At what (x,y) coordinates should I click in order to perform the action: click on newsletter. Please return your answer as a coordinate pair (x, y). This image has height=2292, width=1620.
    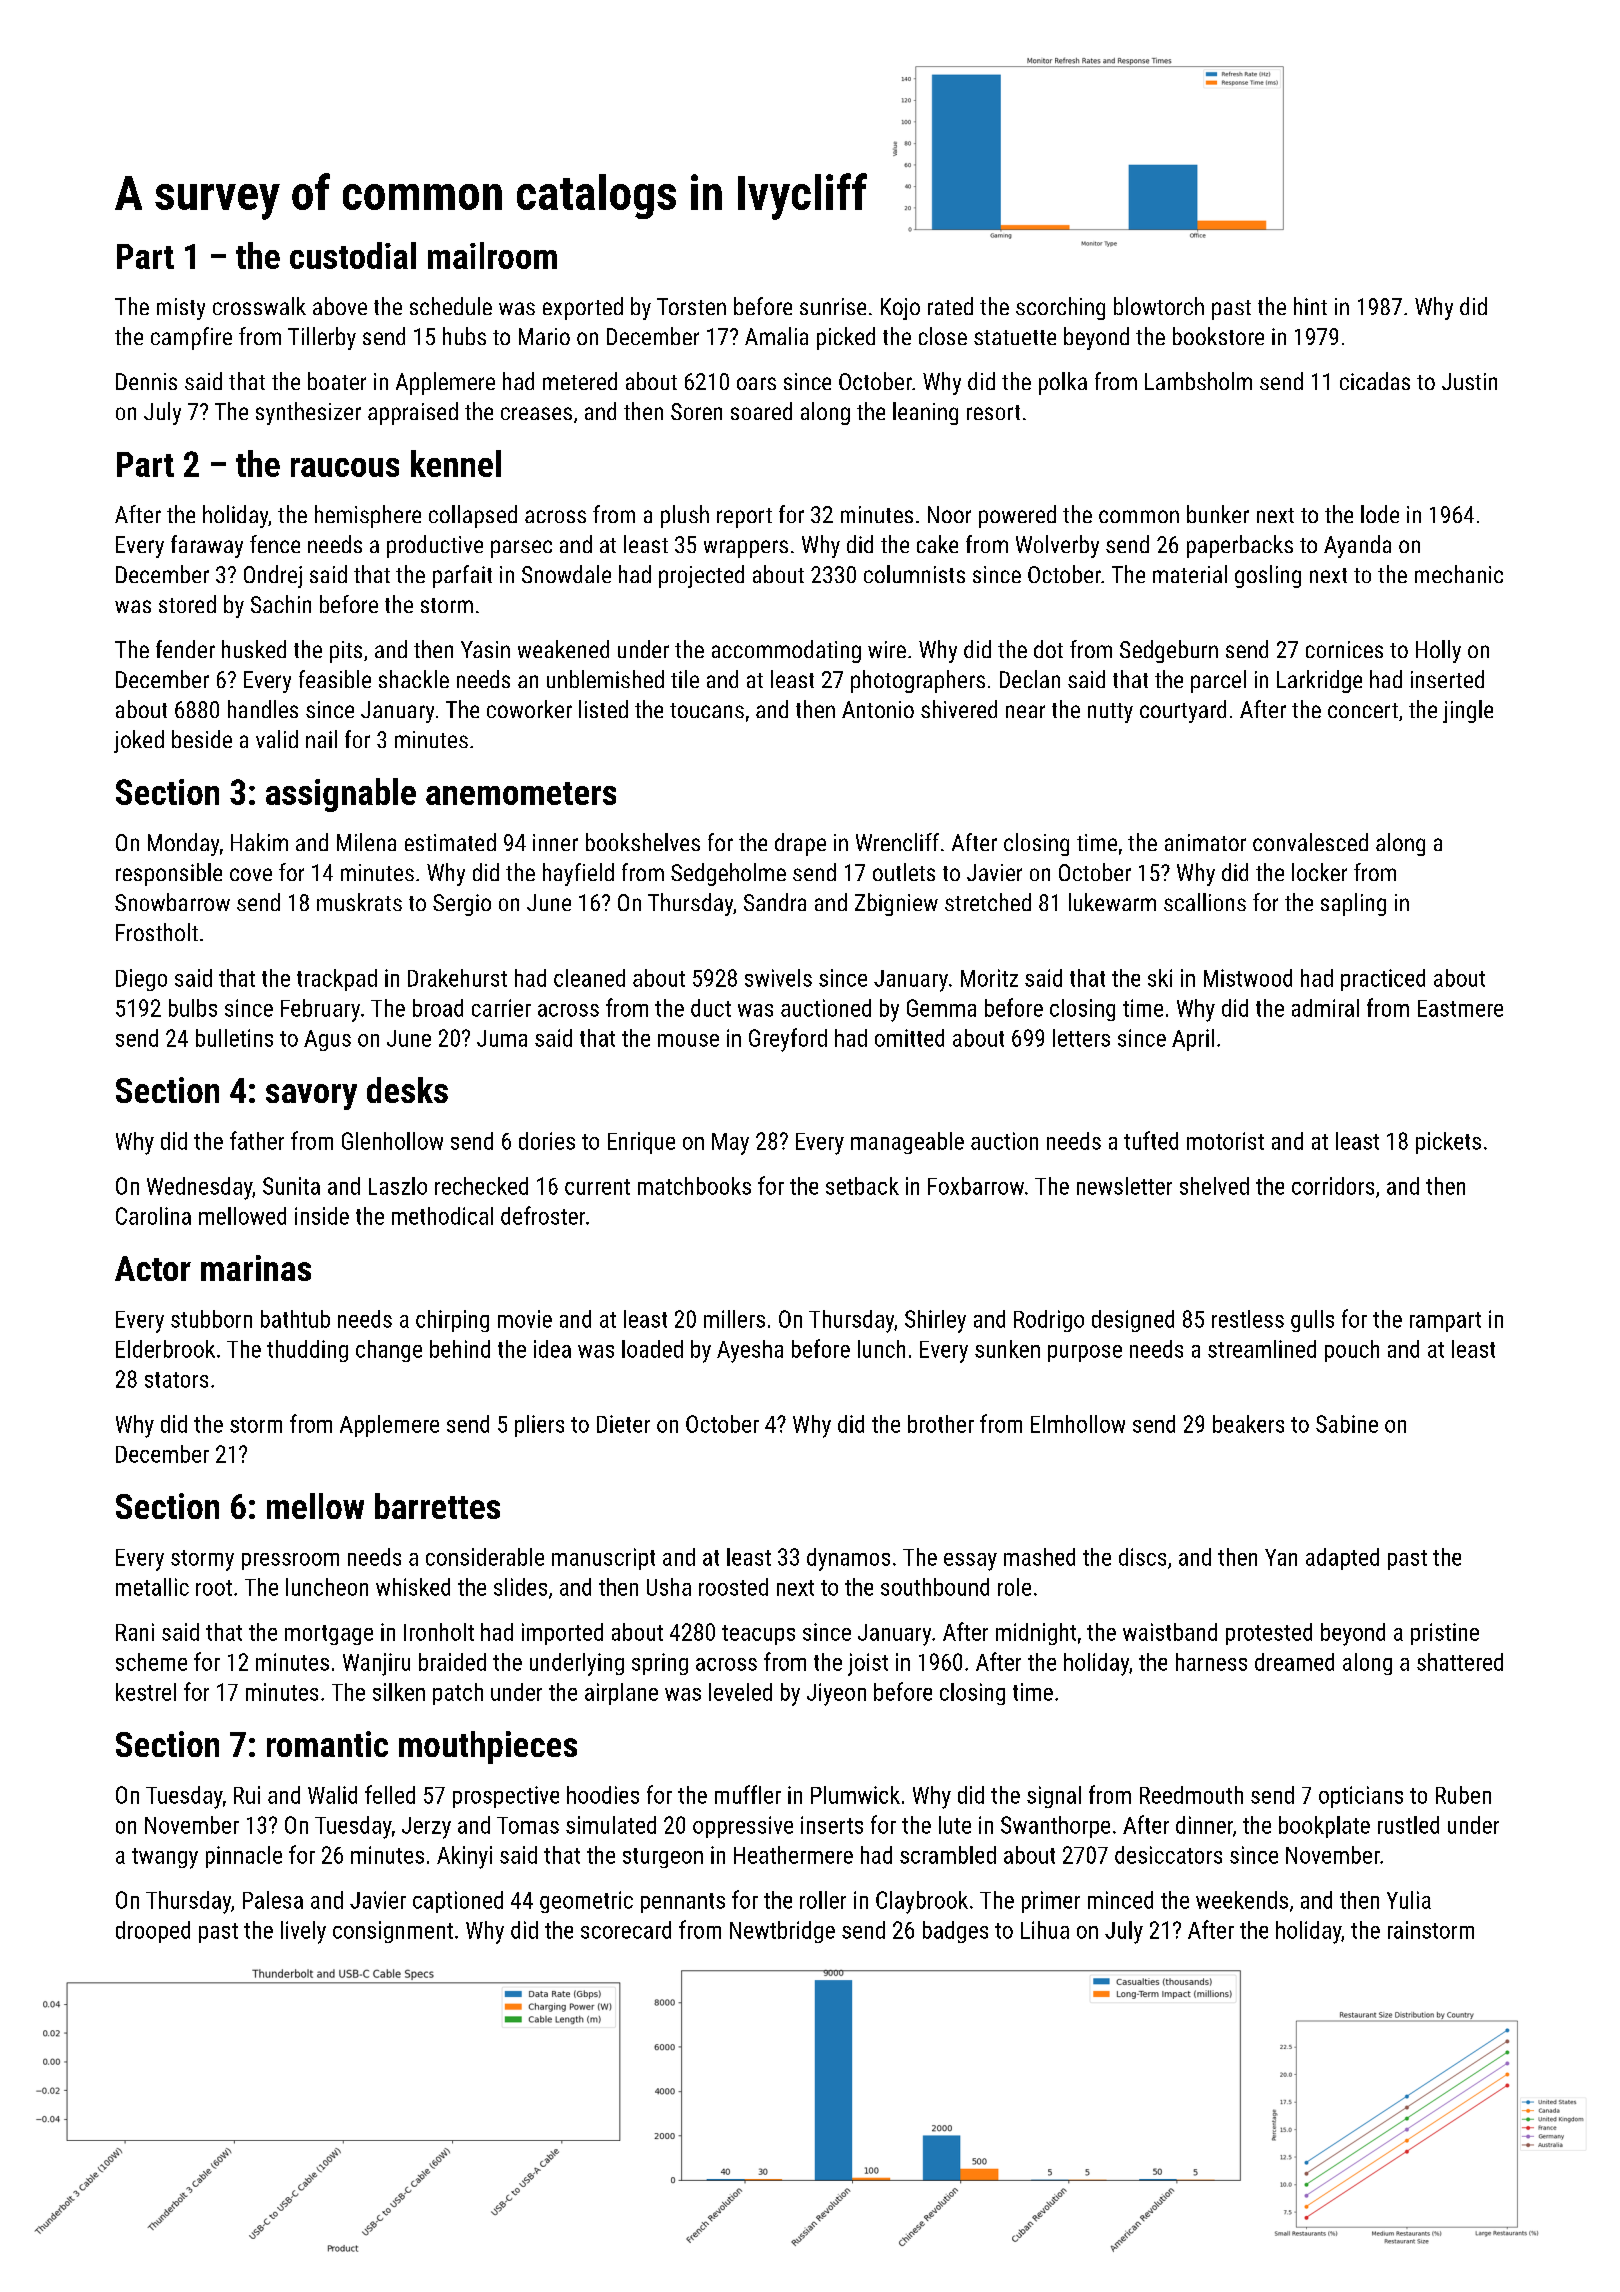
    Looking at the image, I should click on (1124, 1186).
